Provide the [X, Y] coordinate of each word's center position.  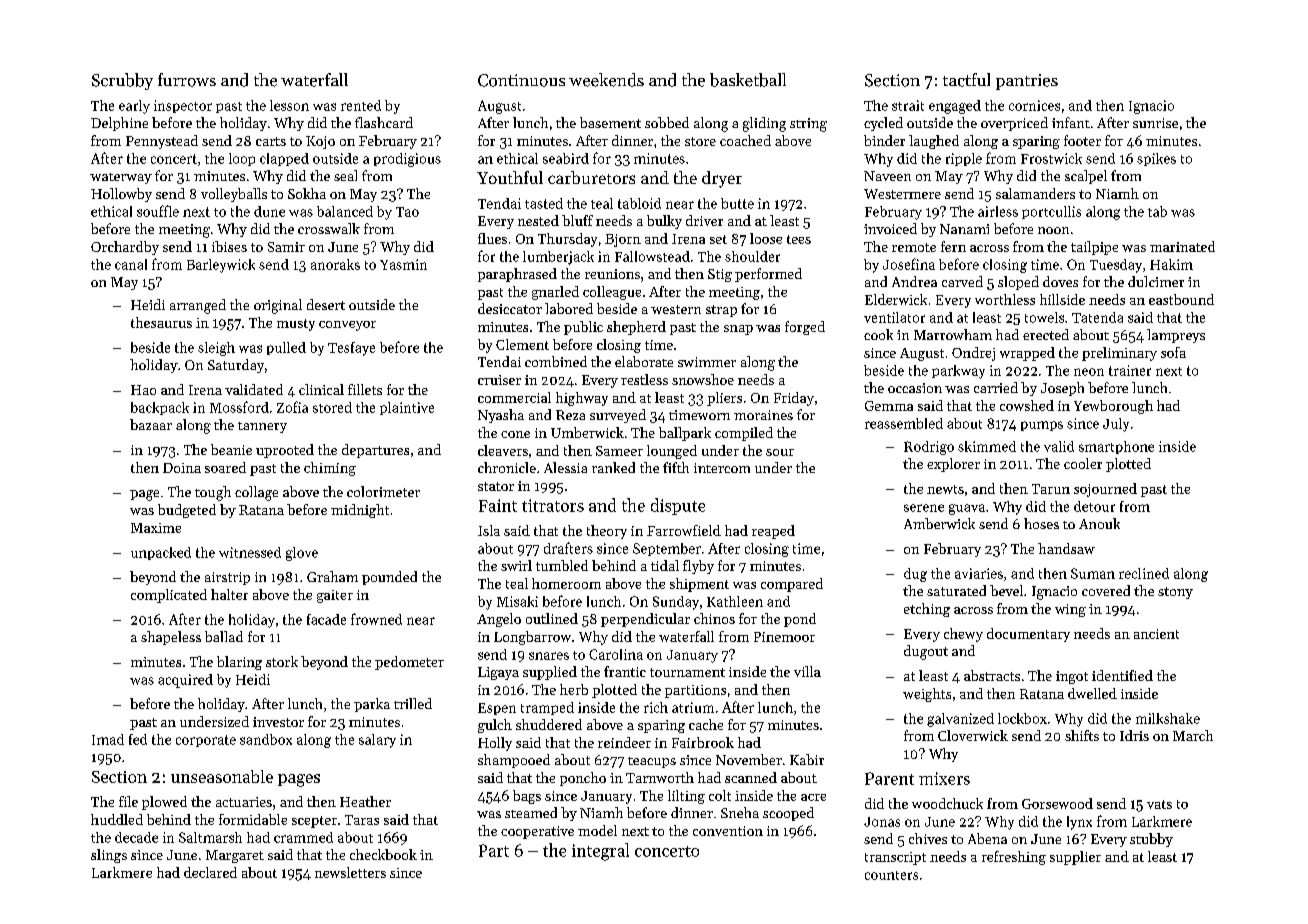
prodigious [407, 160]
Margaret [235, 856]
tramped [547, 708]
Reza [570, 415]
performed [768, 275]
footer [1082, 140]
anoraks [335, 264]
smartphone [1116, 447]
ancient [1156, 634]
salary [377, 741]
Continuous [521, 80]
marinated [1182, 246]
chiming [330, 469]
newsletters [350, 872]
